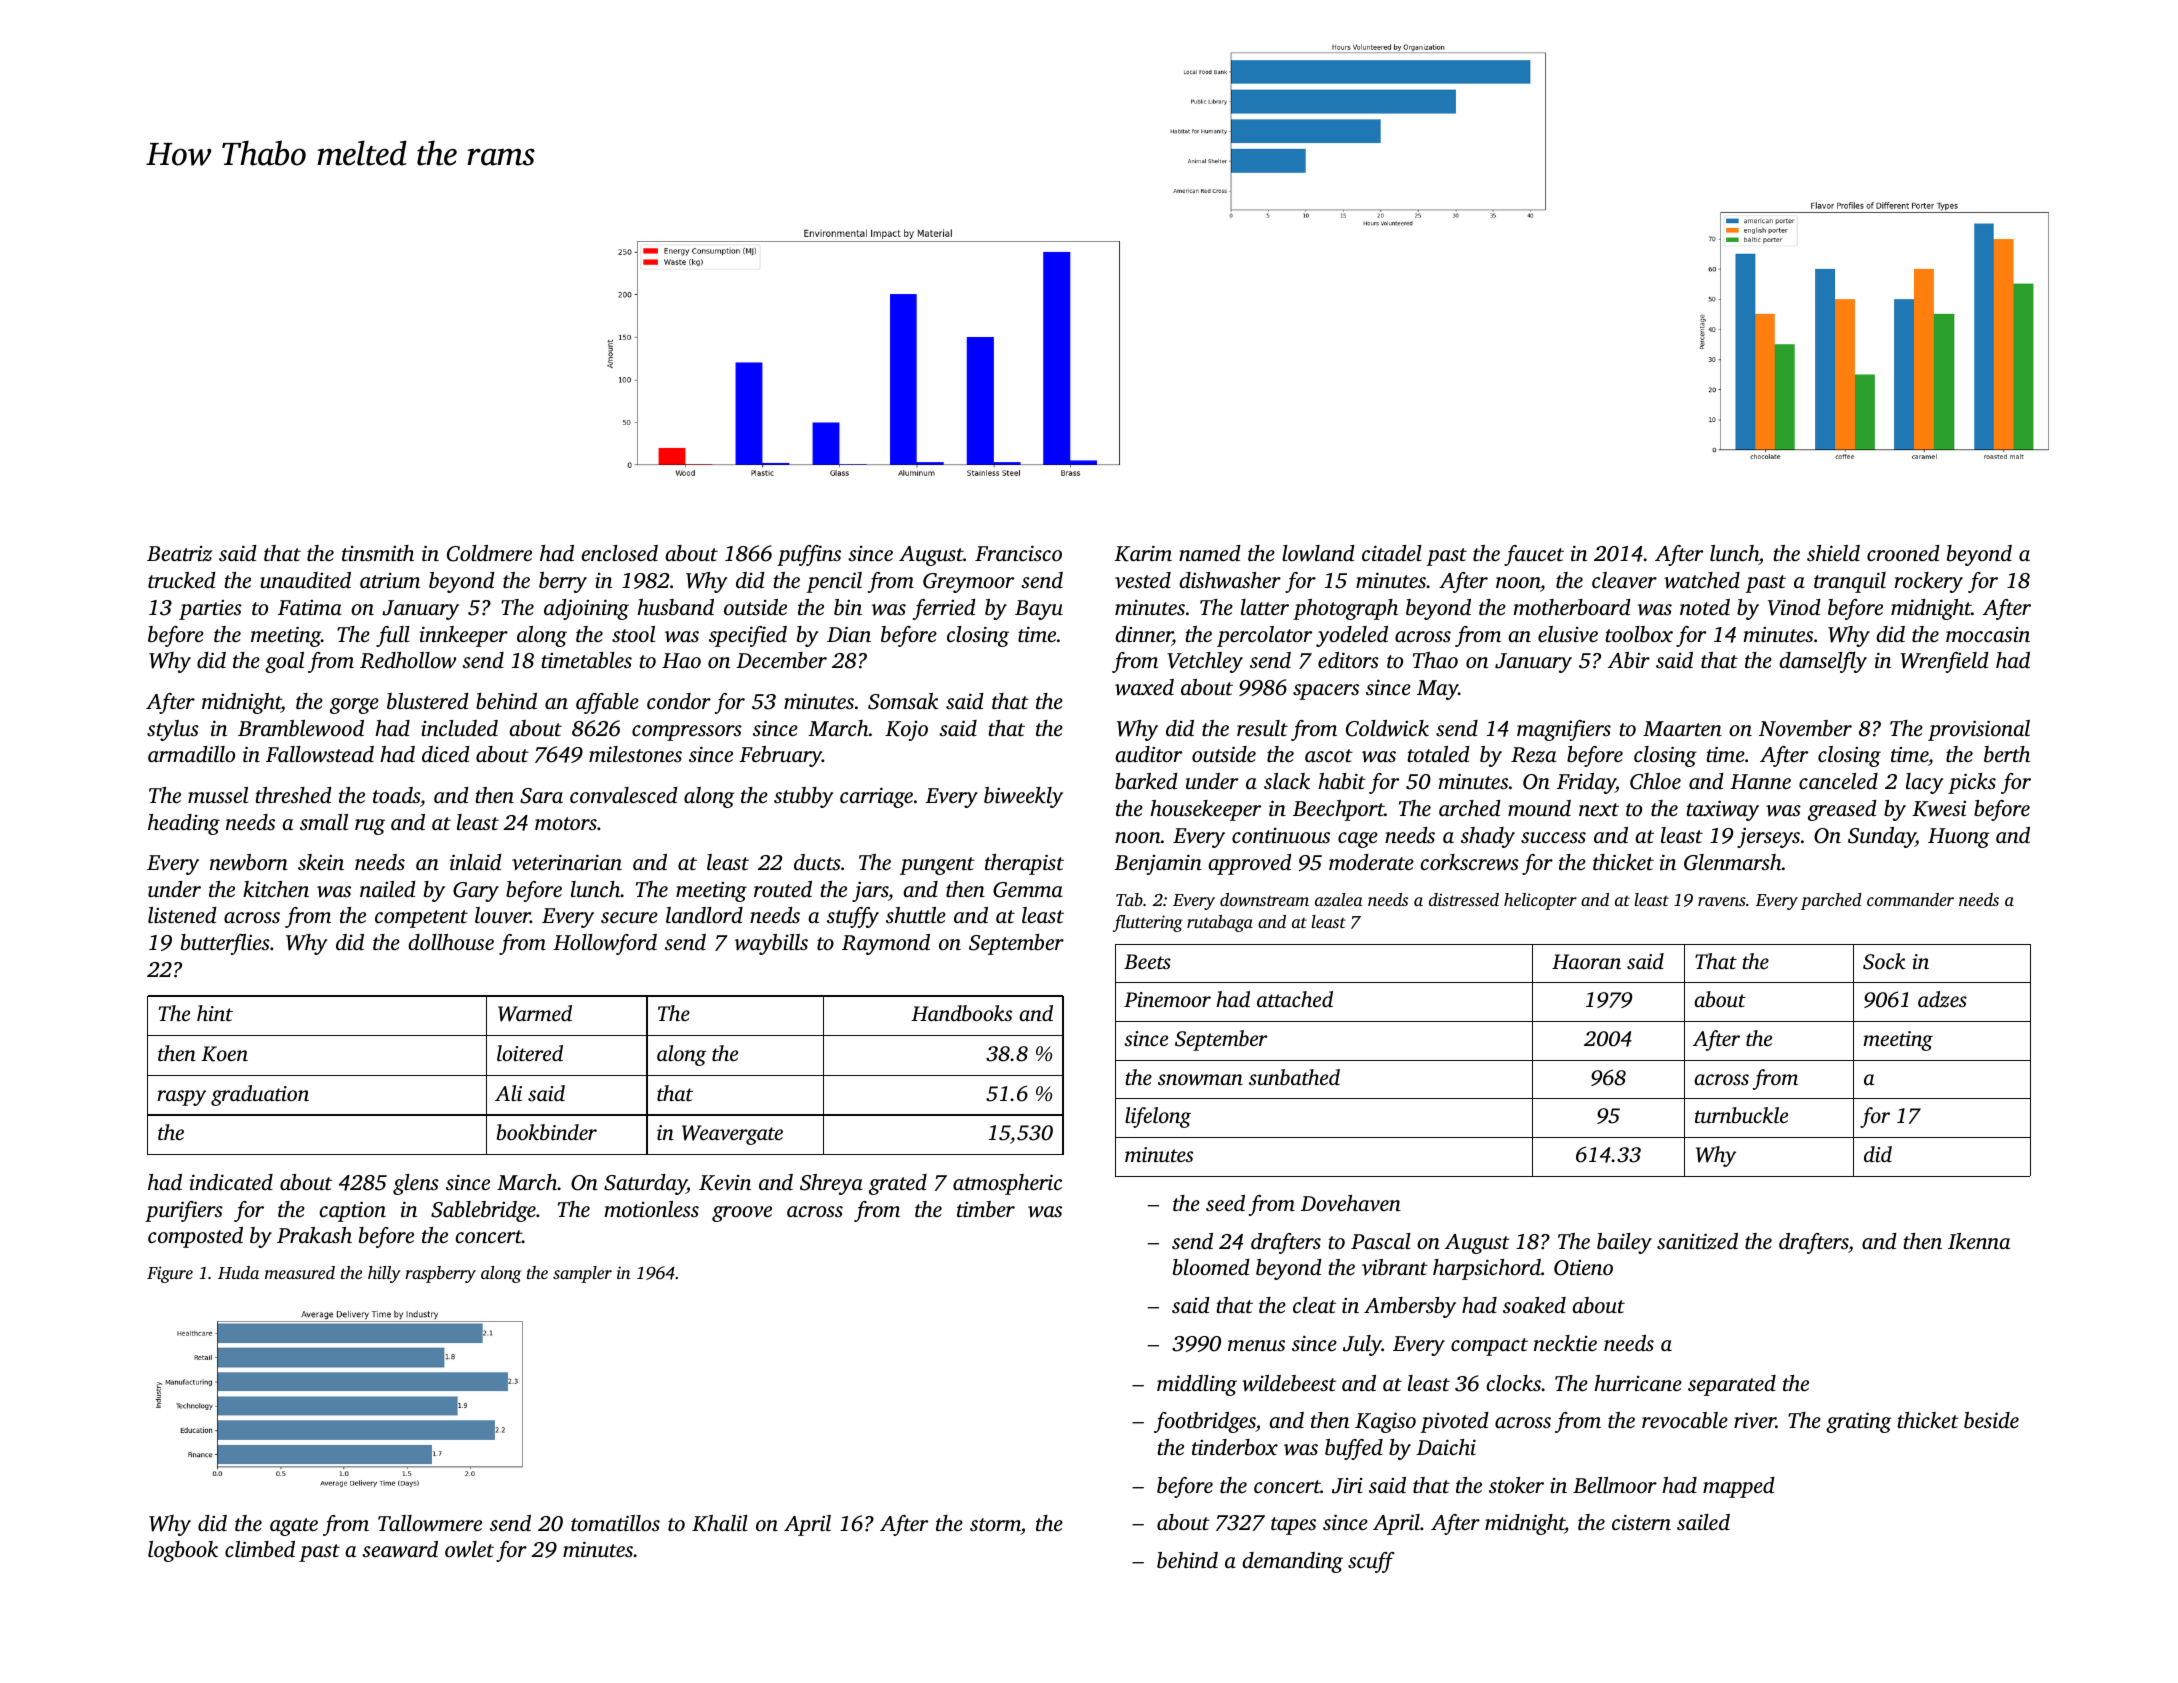 This screenshot has width=2178, height=1683. Describe the element at coordinates (615, 1523) in the screenshot. I see `tomatillos` at that location.
